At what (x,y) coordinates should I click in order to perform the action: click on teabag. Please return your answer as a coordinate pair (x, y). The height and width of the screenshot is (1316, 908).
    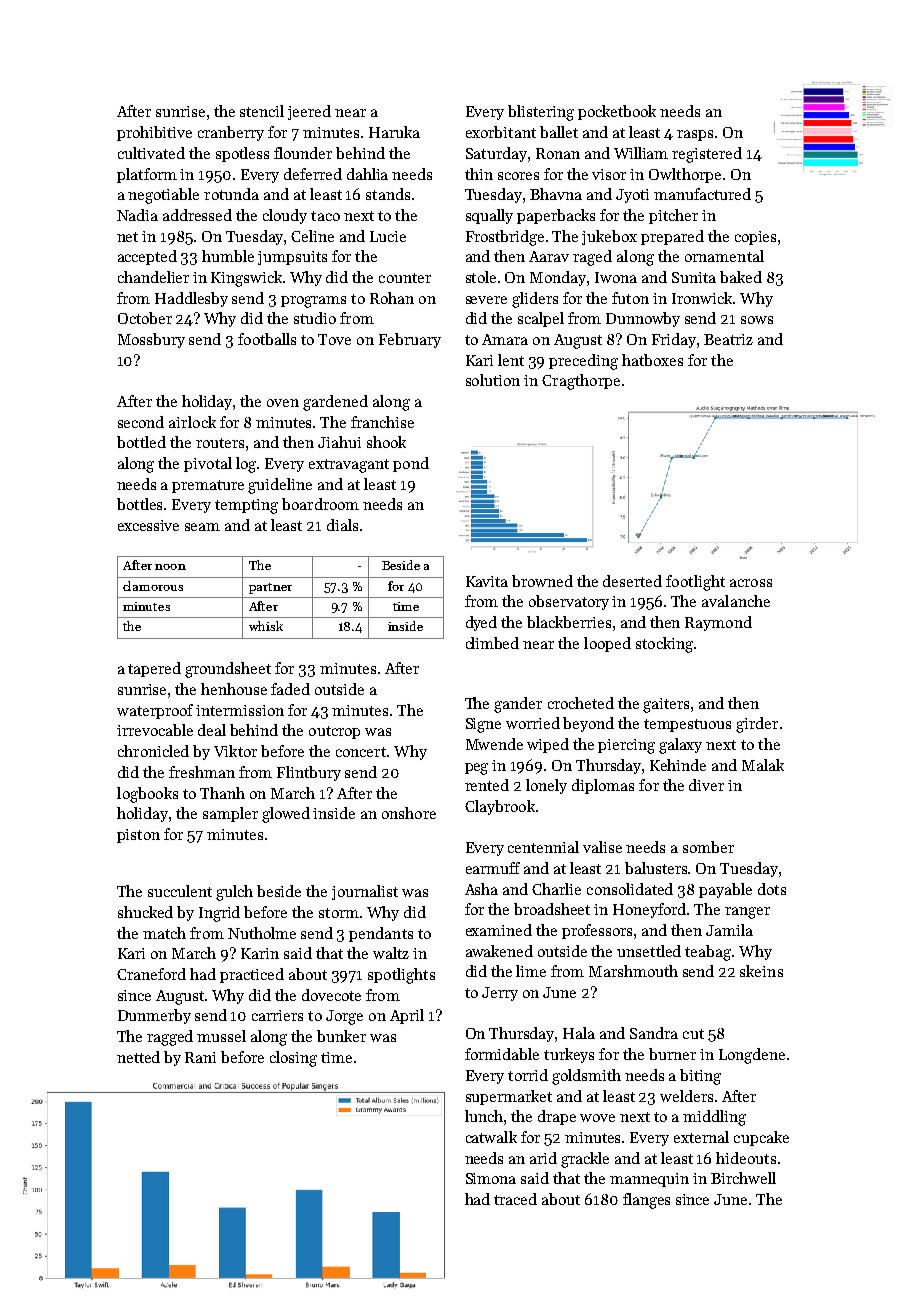
    Looking at the image, I should click on (708, 953).
